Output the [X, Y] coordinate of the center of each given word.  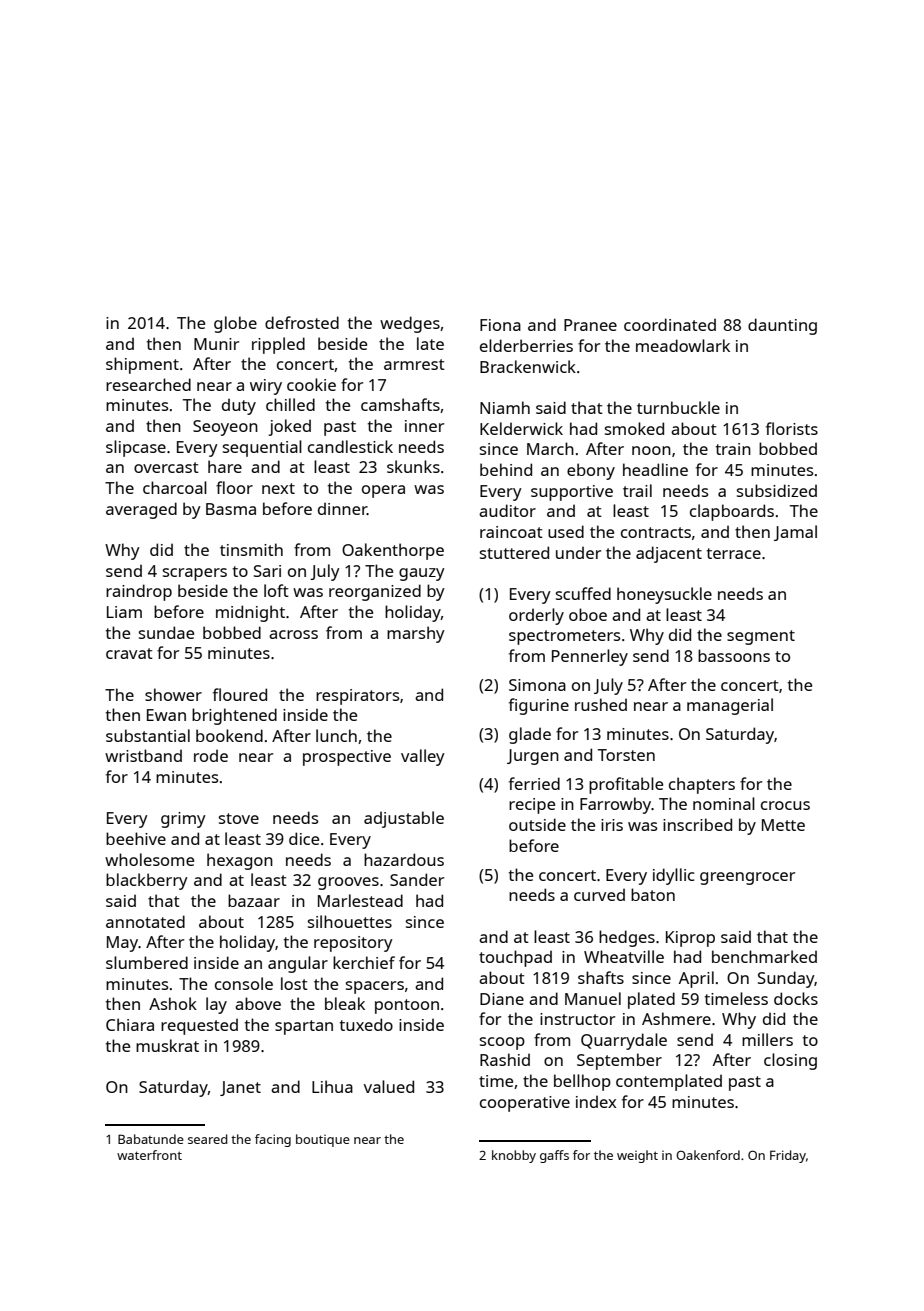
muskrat [167, 1045]
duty [239, 406]
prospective [347, 758]
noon [651, 450]
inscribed [697, 824]
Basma [231, 509]
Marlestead [360, 900]
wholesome [149, 859]
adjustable [404, 819]
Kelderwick [521, 428]
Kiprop [690, 939]
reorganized [375, 592]
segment [761, 637]
